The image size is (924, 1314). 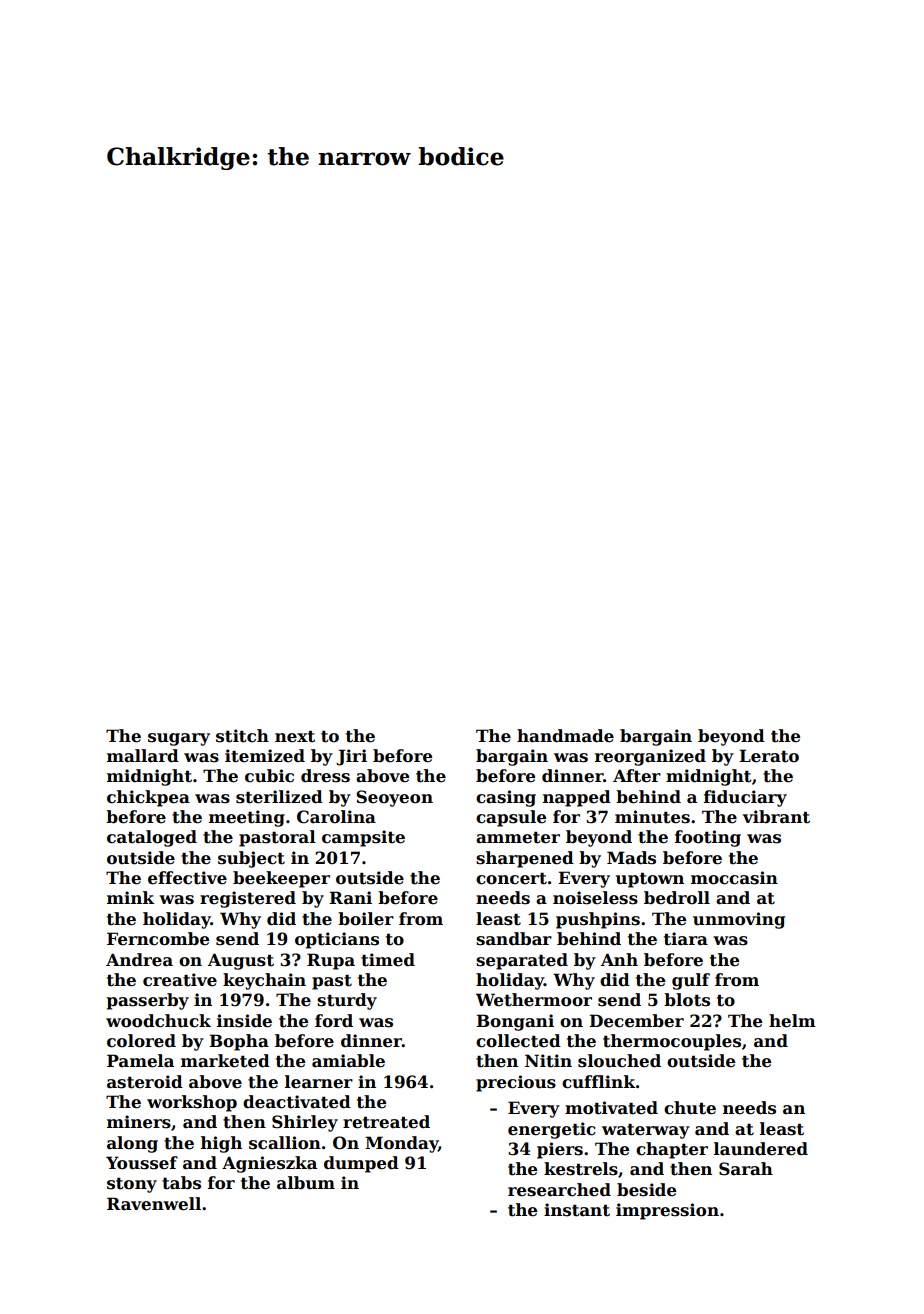 I want to click on chute, so click(x=690, y=1108).
